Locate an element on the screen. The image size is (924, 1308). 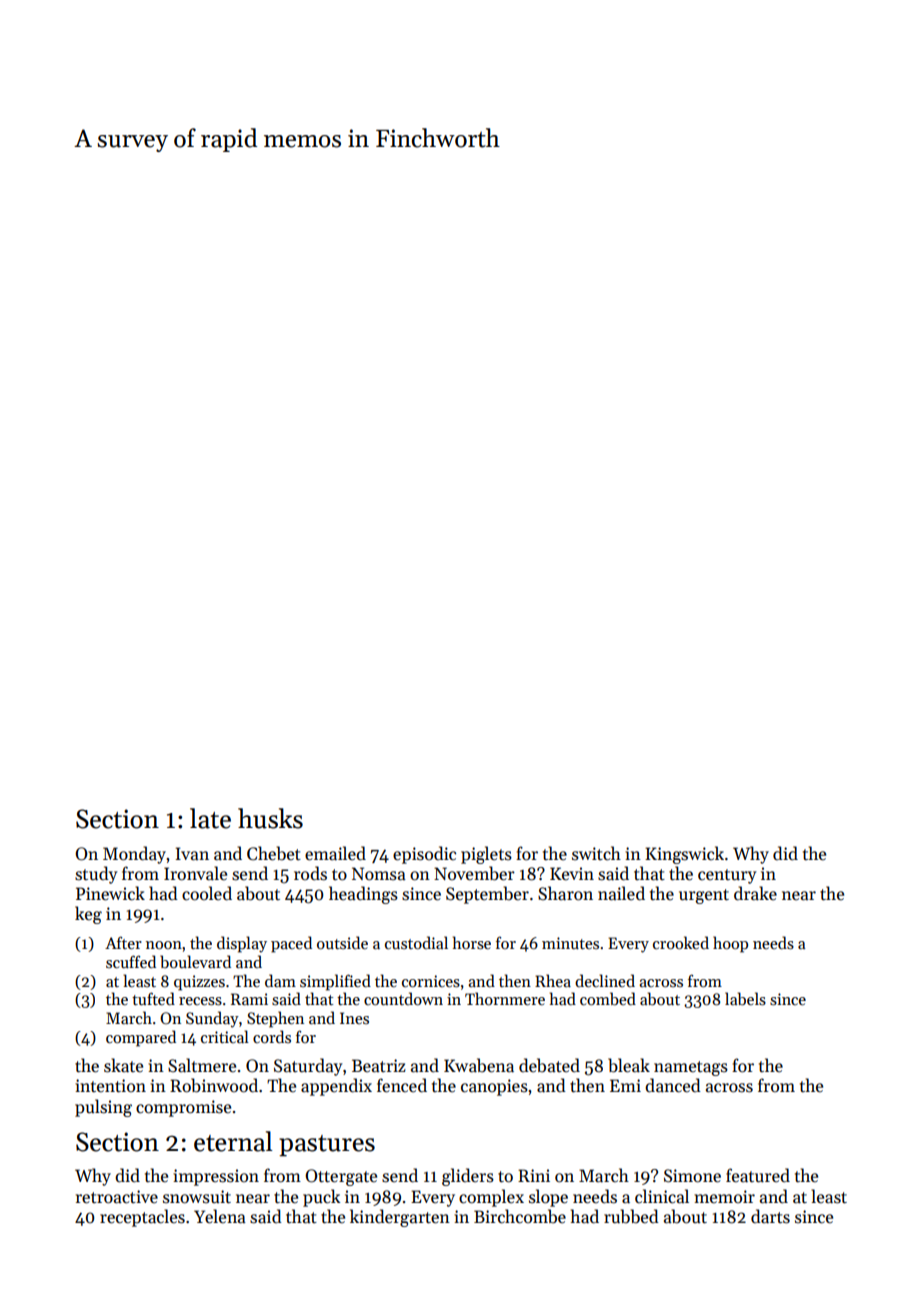
simplified is located at coordinates (335, 982).
